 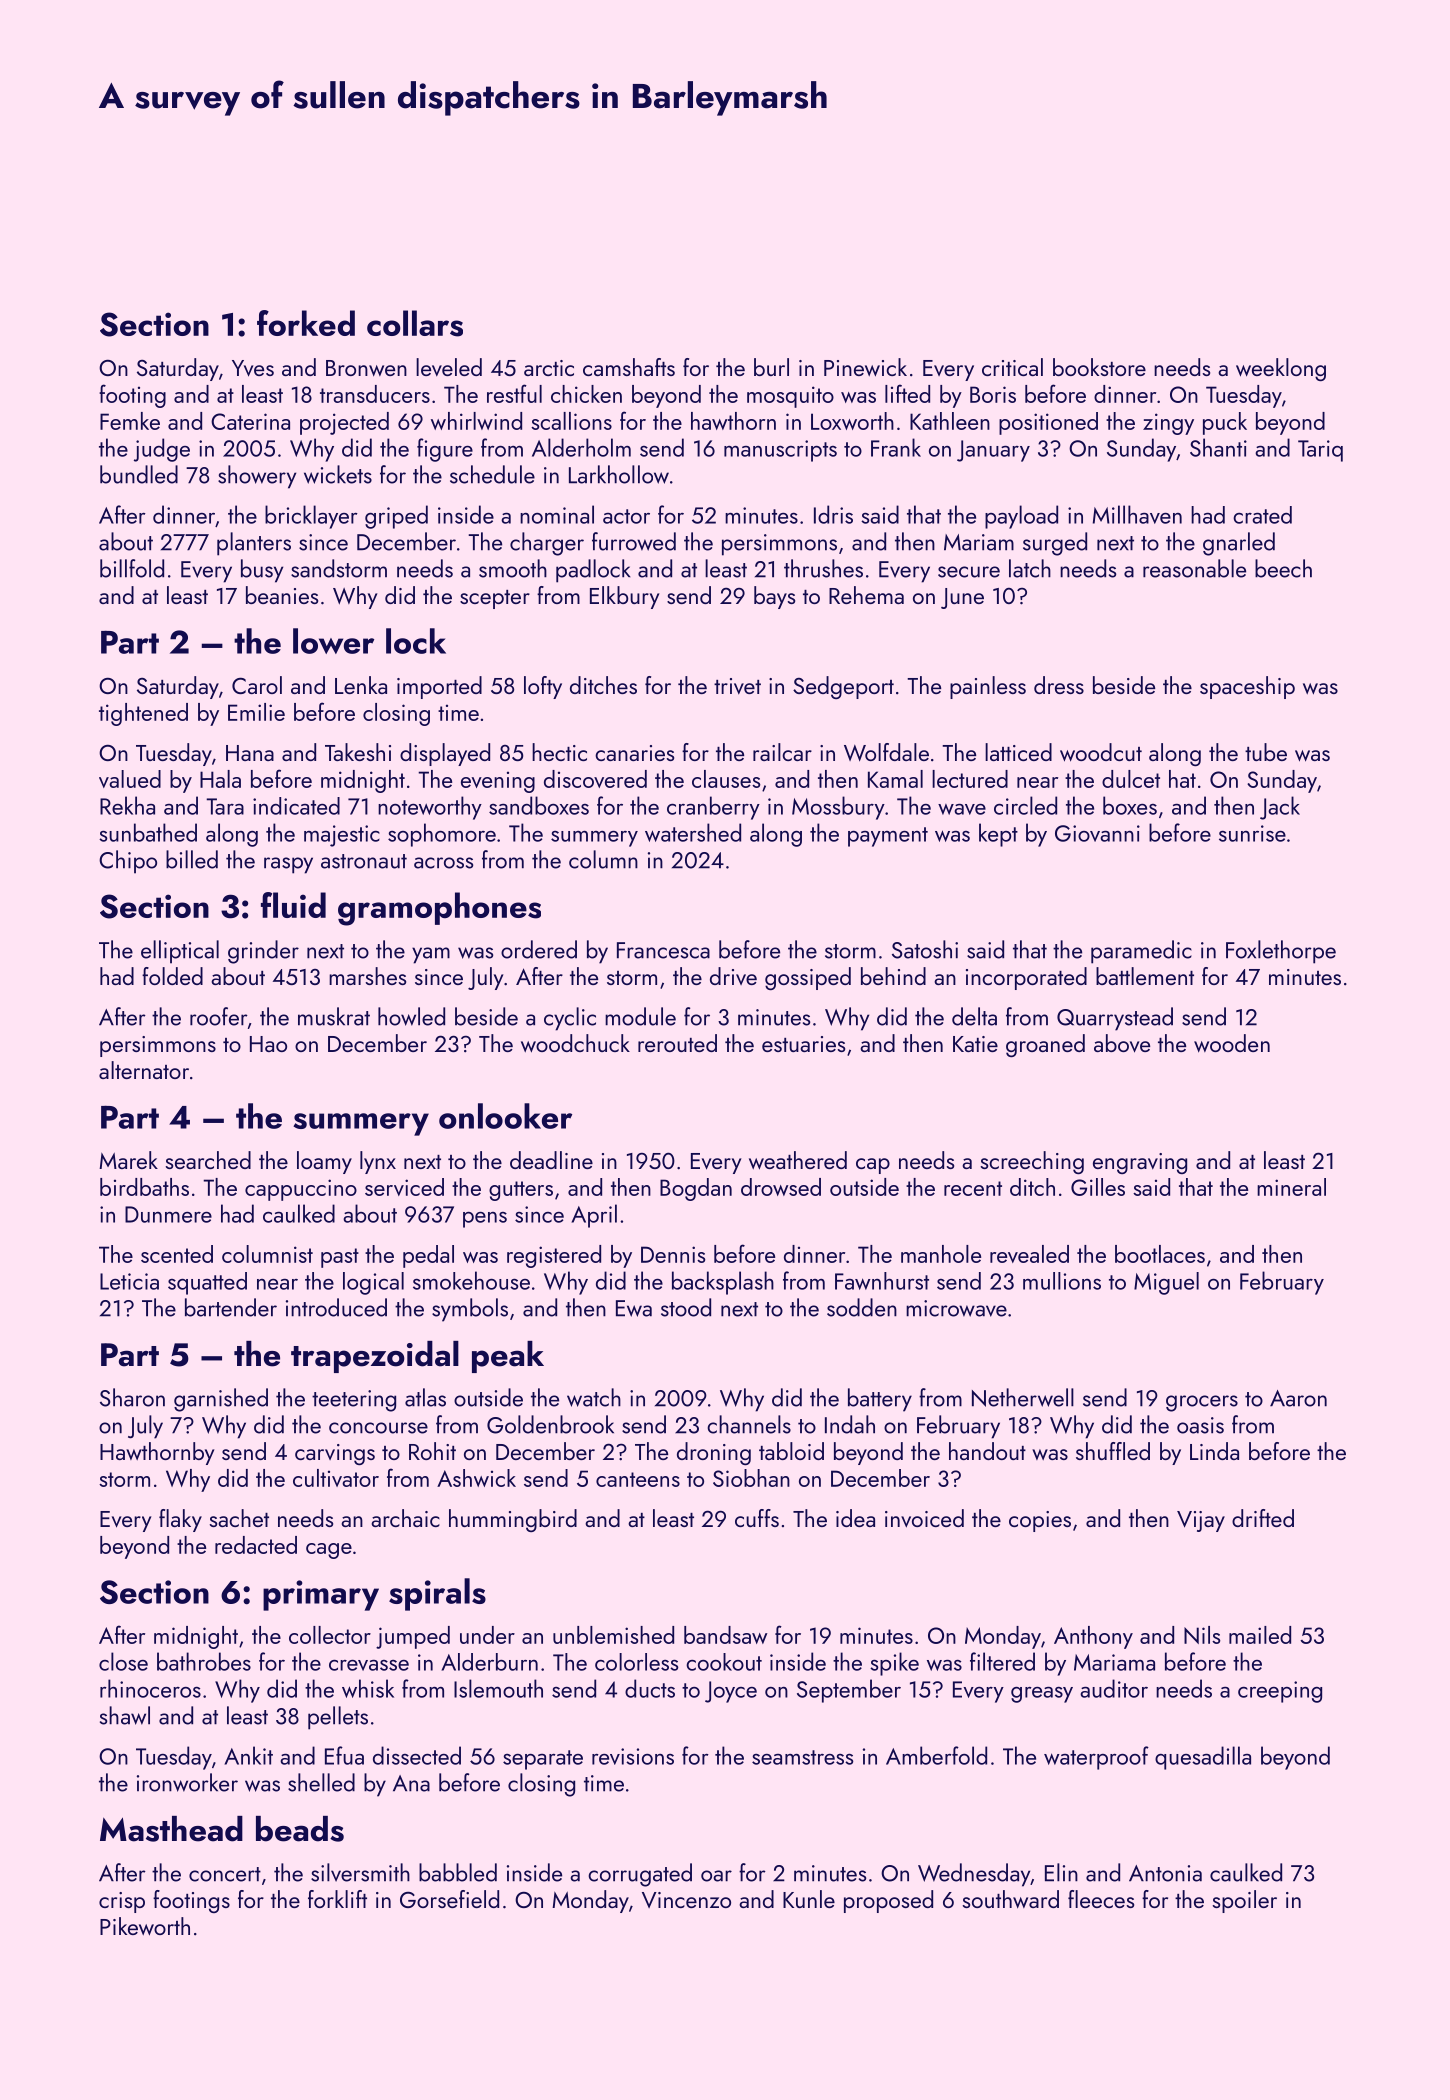 I want to click on cappuccino, so click(x=301, y=1190).
